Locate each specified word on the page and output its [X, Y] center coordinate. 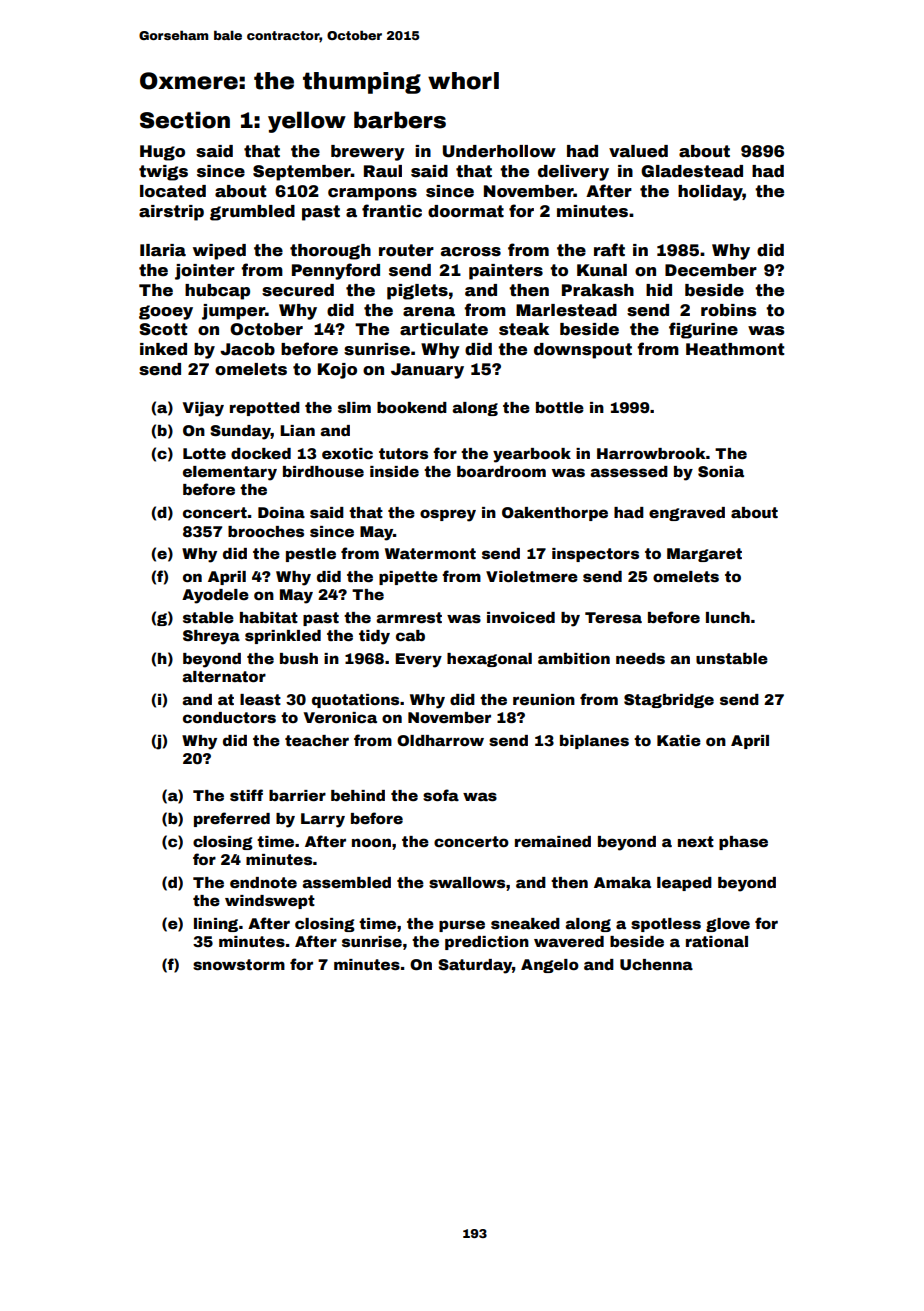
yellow [307, 122]
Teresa [613, 617]
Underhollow [499, 151]
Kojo [337, 371]
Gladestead [692, 171]
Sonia [721, 471]
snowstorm [239, 964]
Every [418, 660]
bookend [412, 407]
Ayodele [215, 596]
